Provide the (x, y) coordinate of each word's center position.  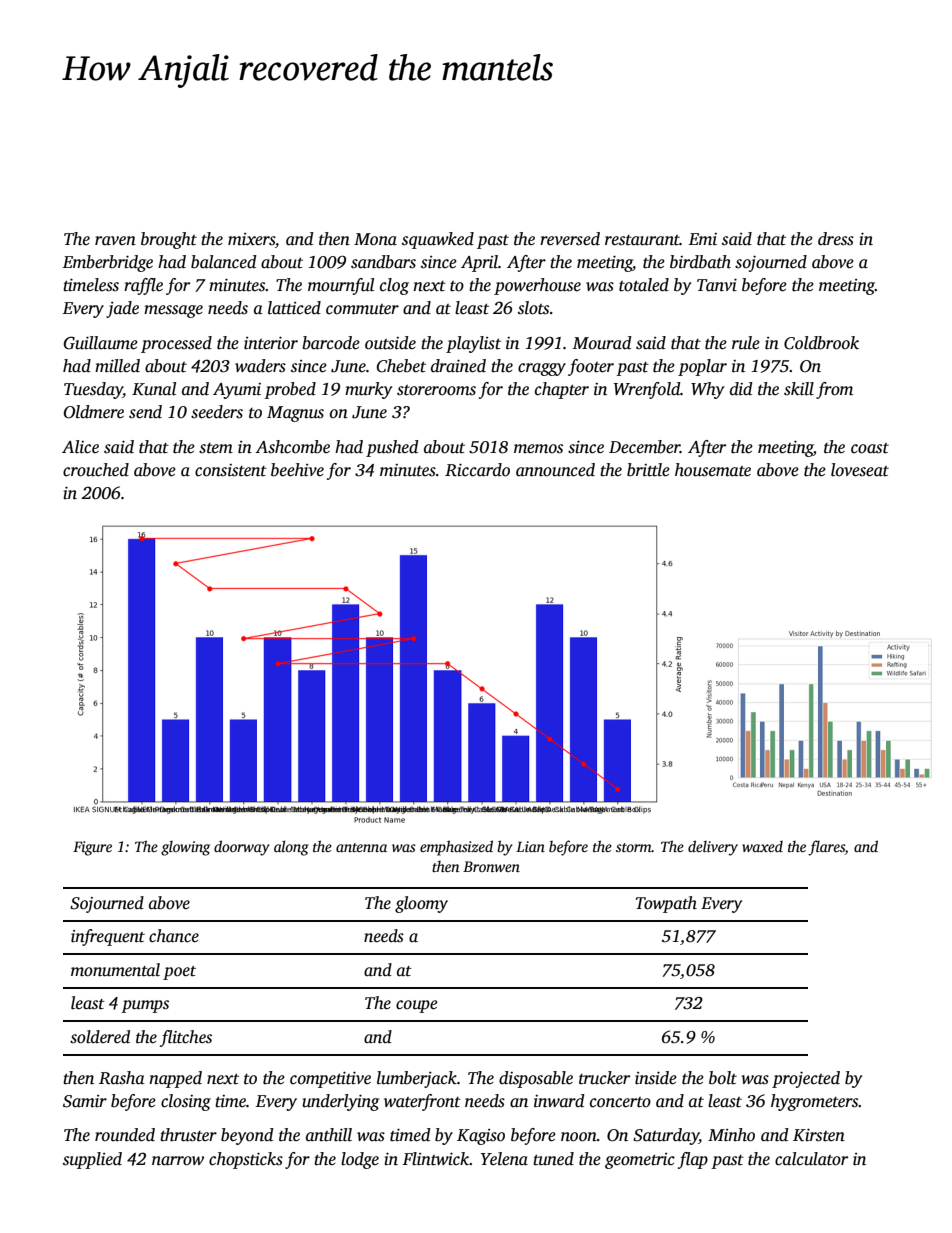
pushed (392, 448)
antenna (361, 847)
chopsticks (246, 1160)
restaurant (642, 240)
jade (122, 309)
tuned (553, 1159)
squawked (438, 240)
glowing (185, 848)
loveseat (860, 470)
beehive (297, 470)
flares (826, 848)
